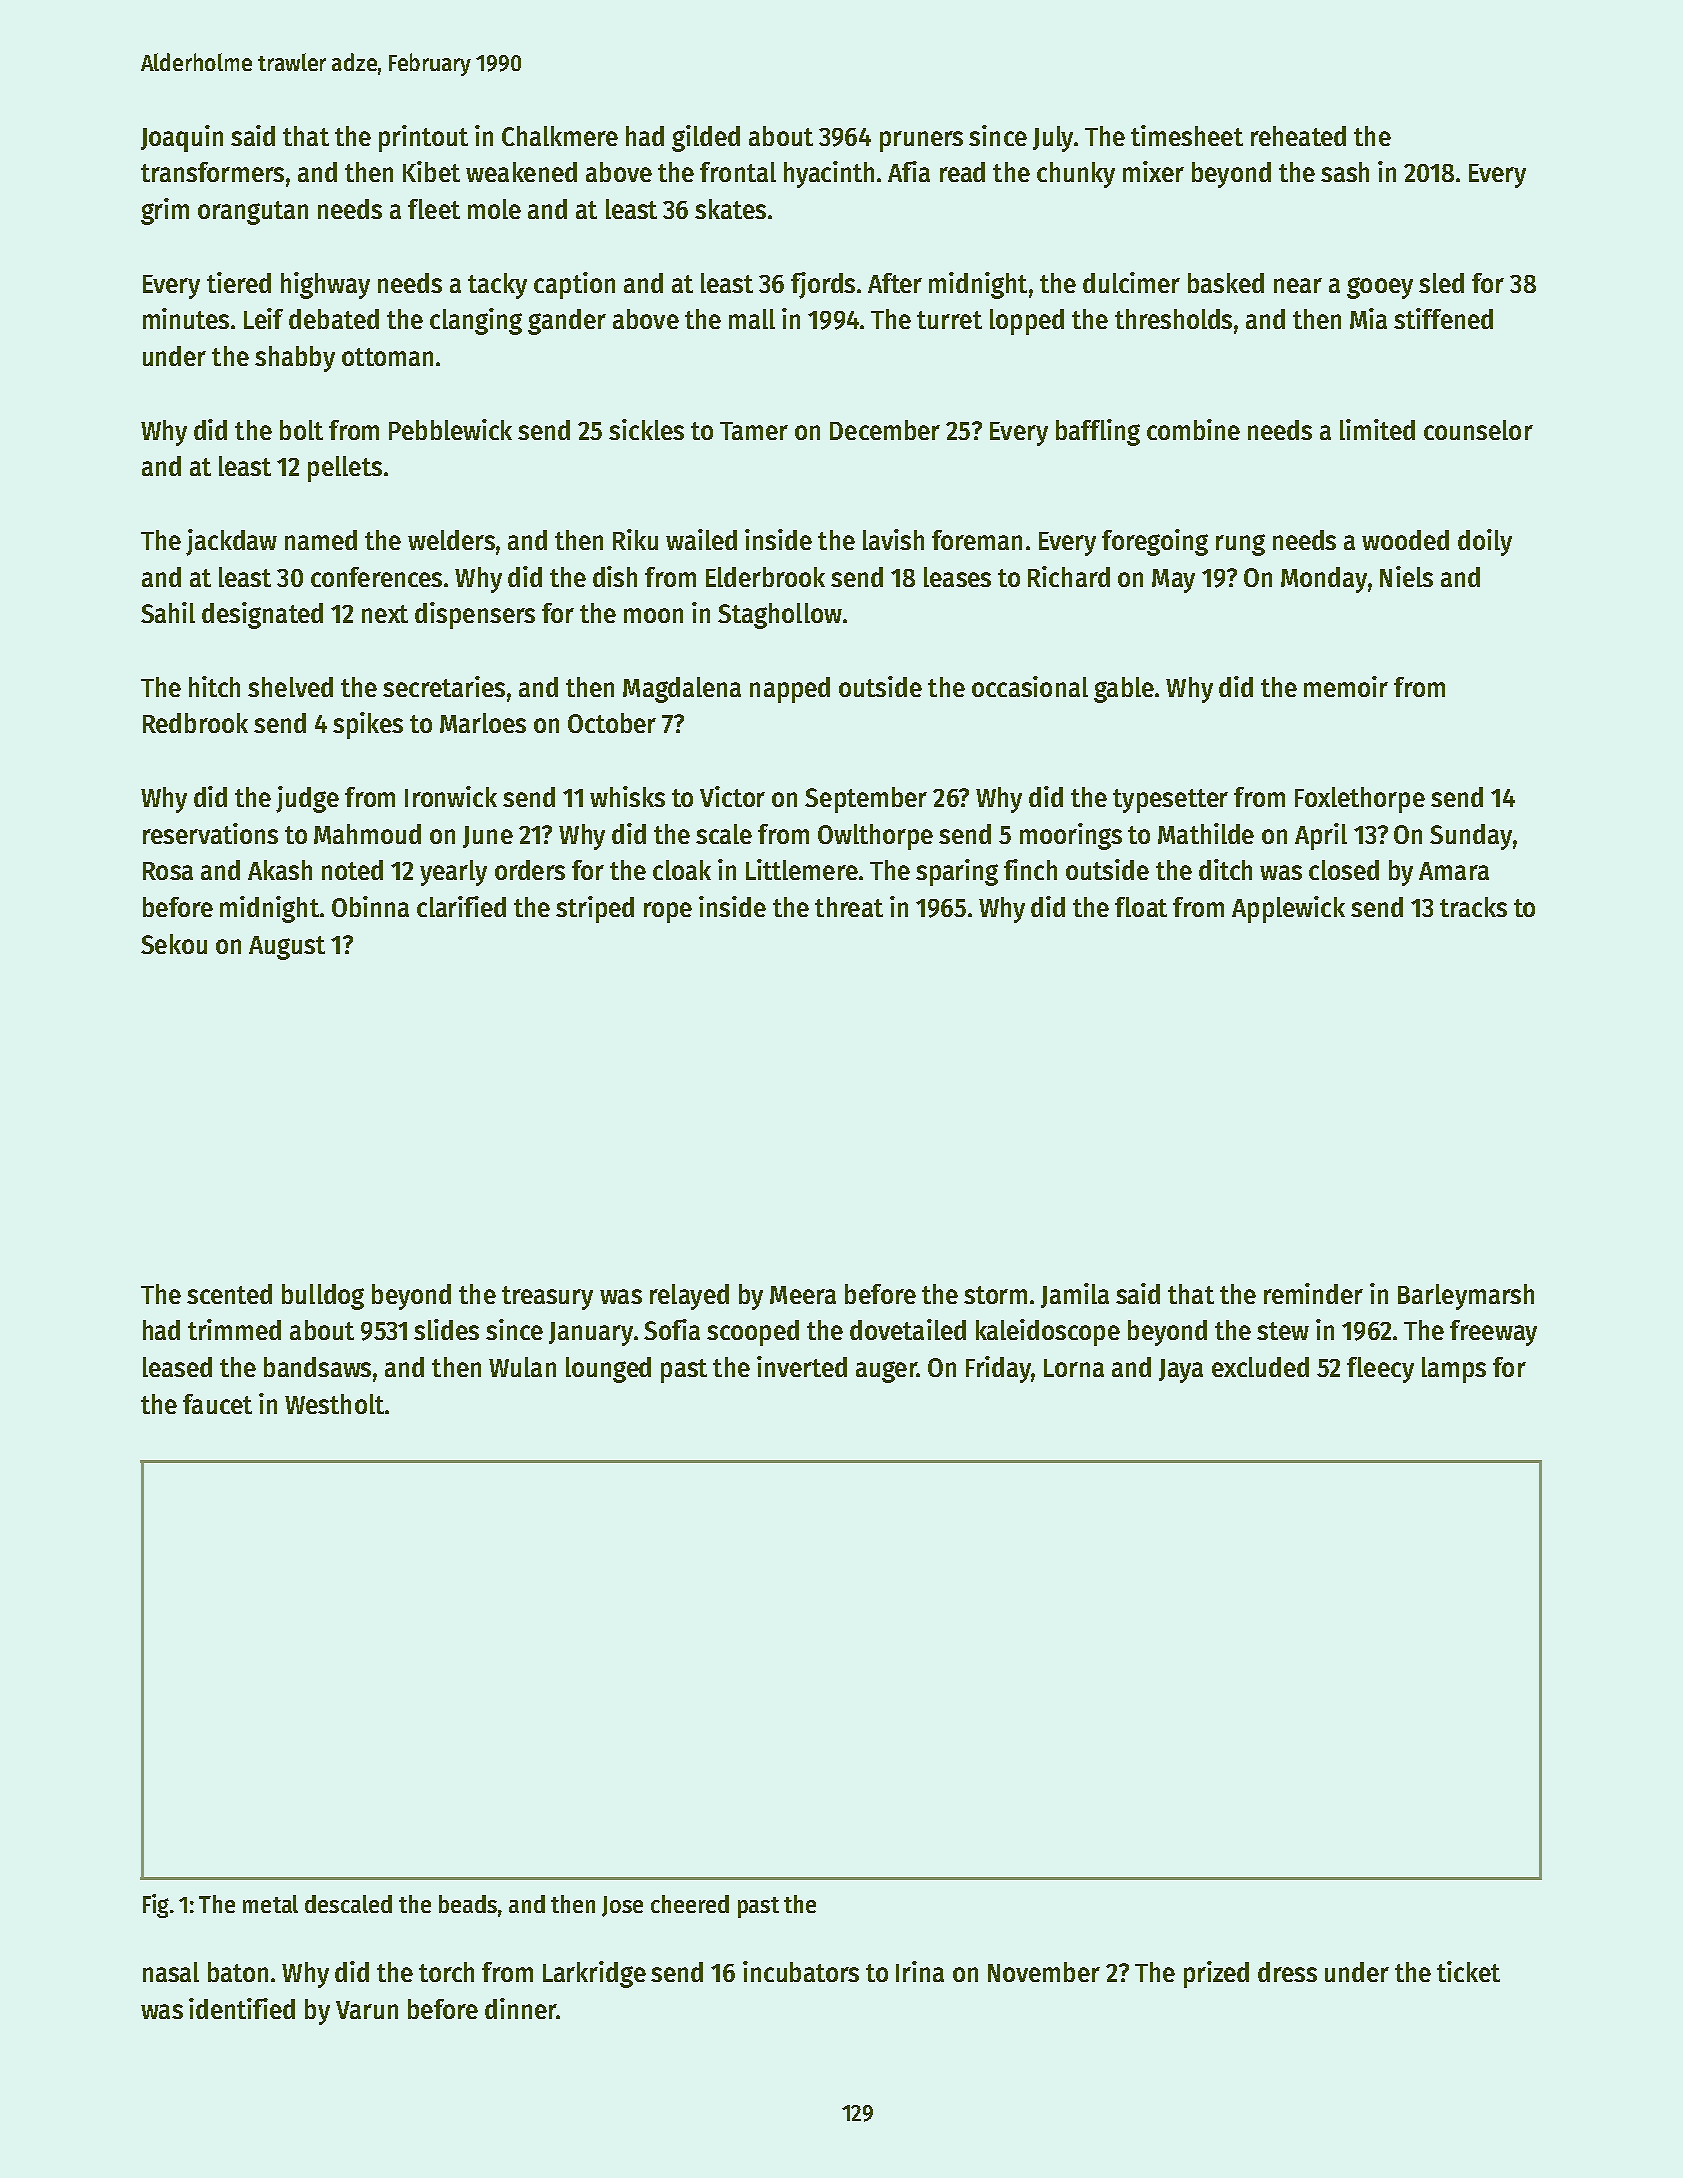 This document has width=1683, height=2178. Describe the element at coordinates (182, 138) in the document. I see `Joaquin` at that location.
